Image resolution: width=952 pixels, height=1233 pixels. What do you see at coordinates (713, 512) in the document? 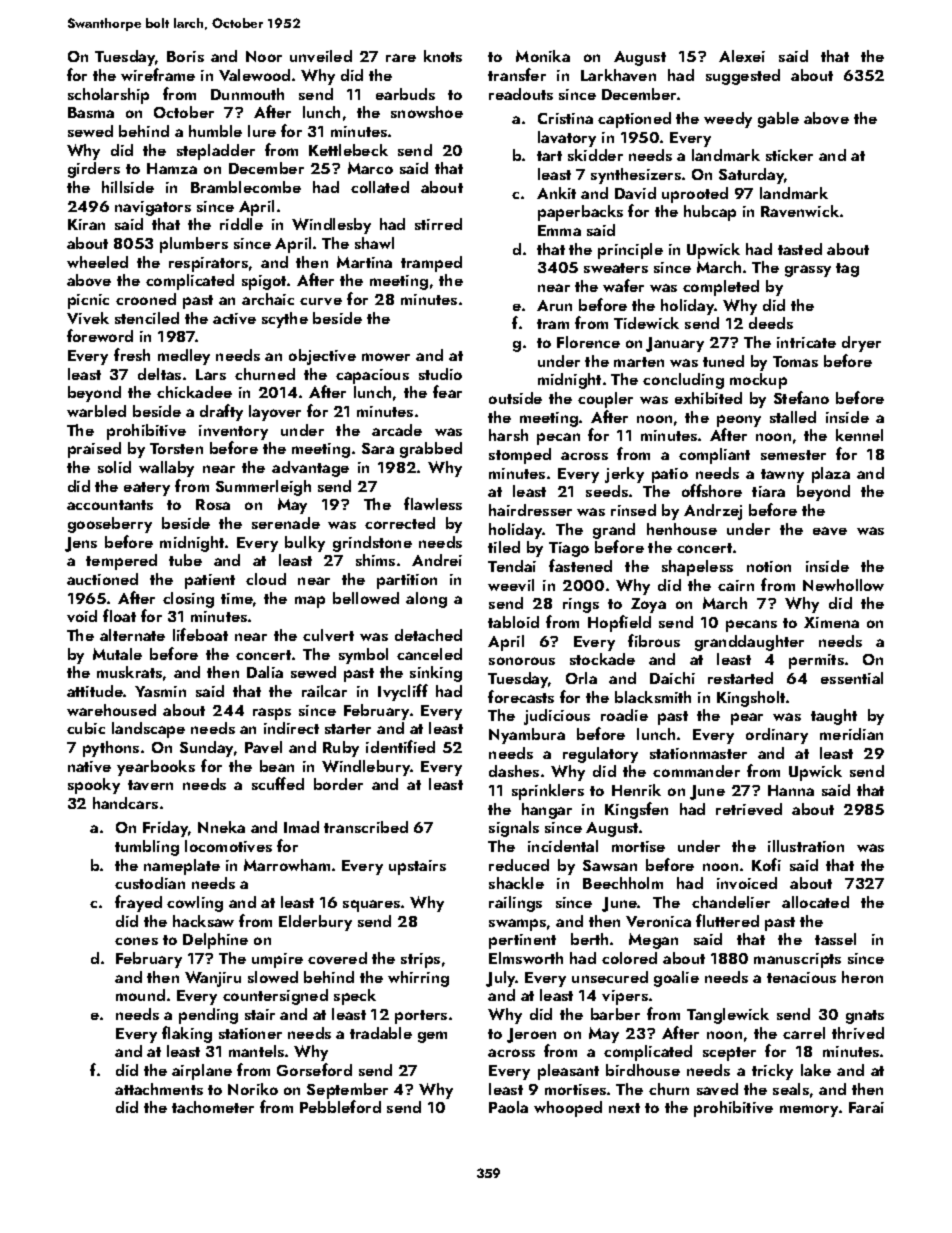
I see `Andrzej` at bounding box center [713, 512].
